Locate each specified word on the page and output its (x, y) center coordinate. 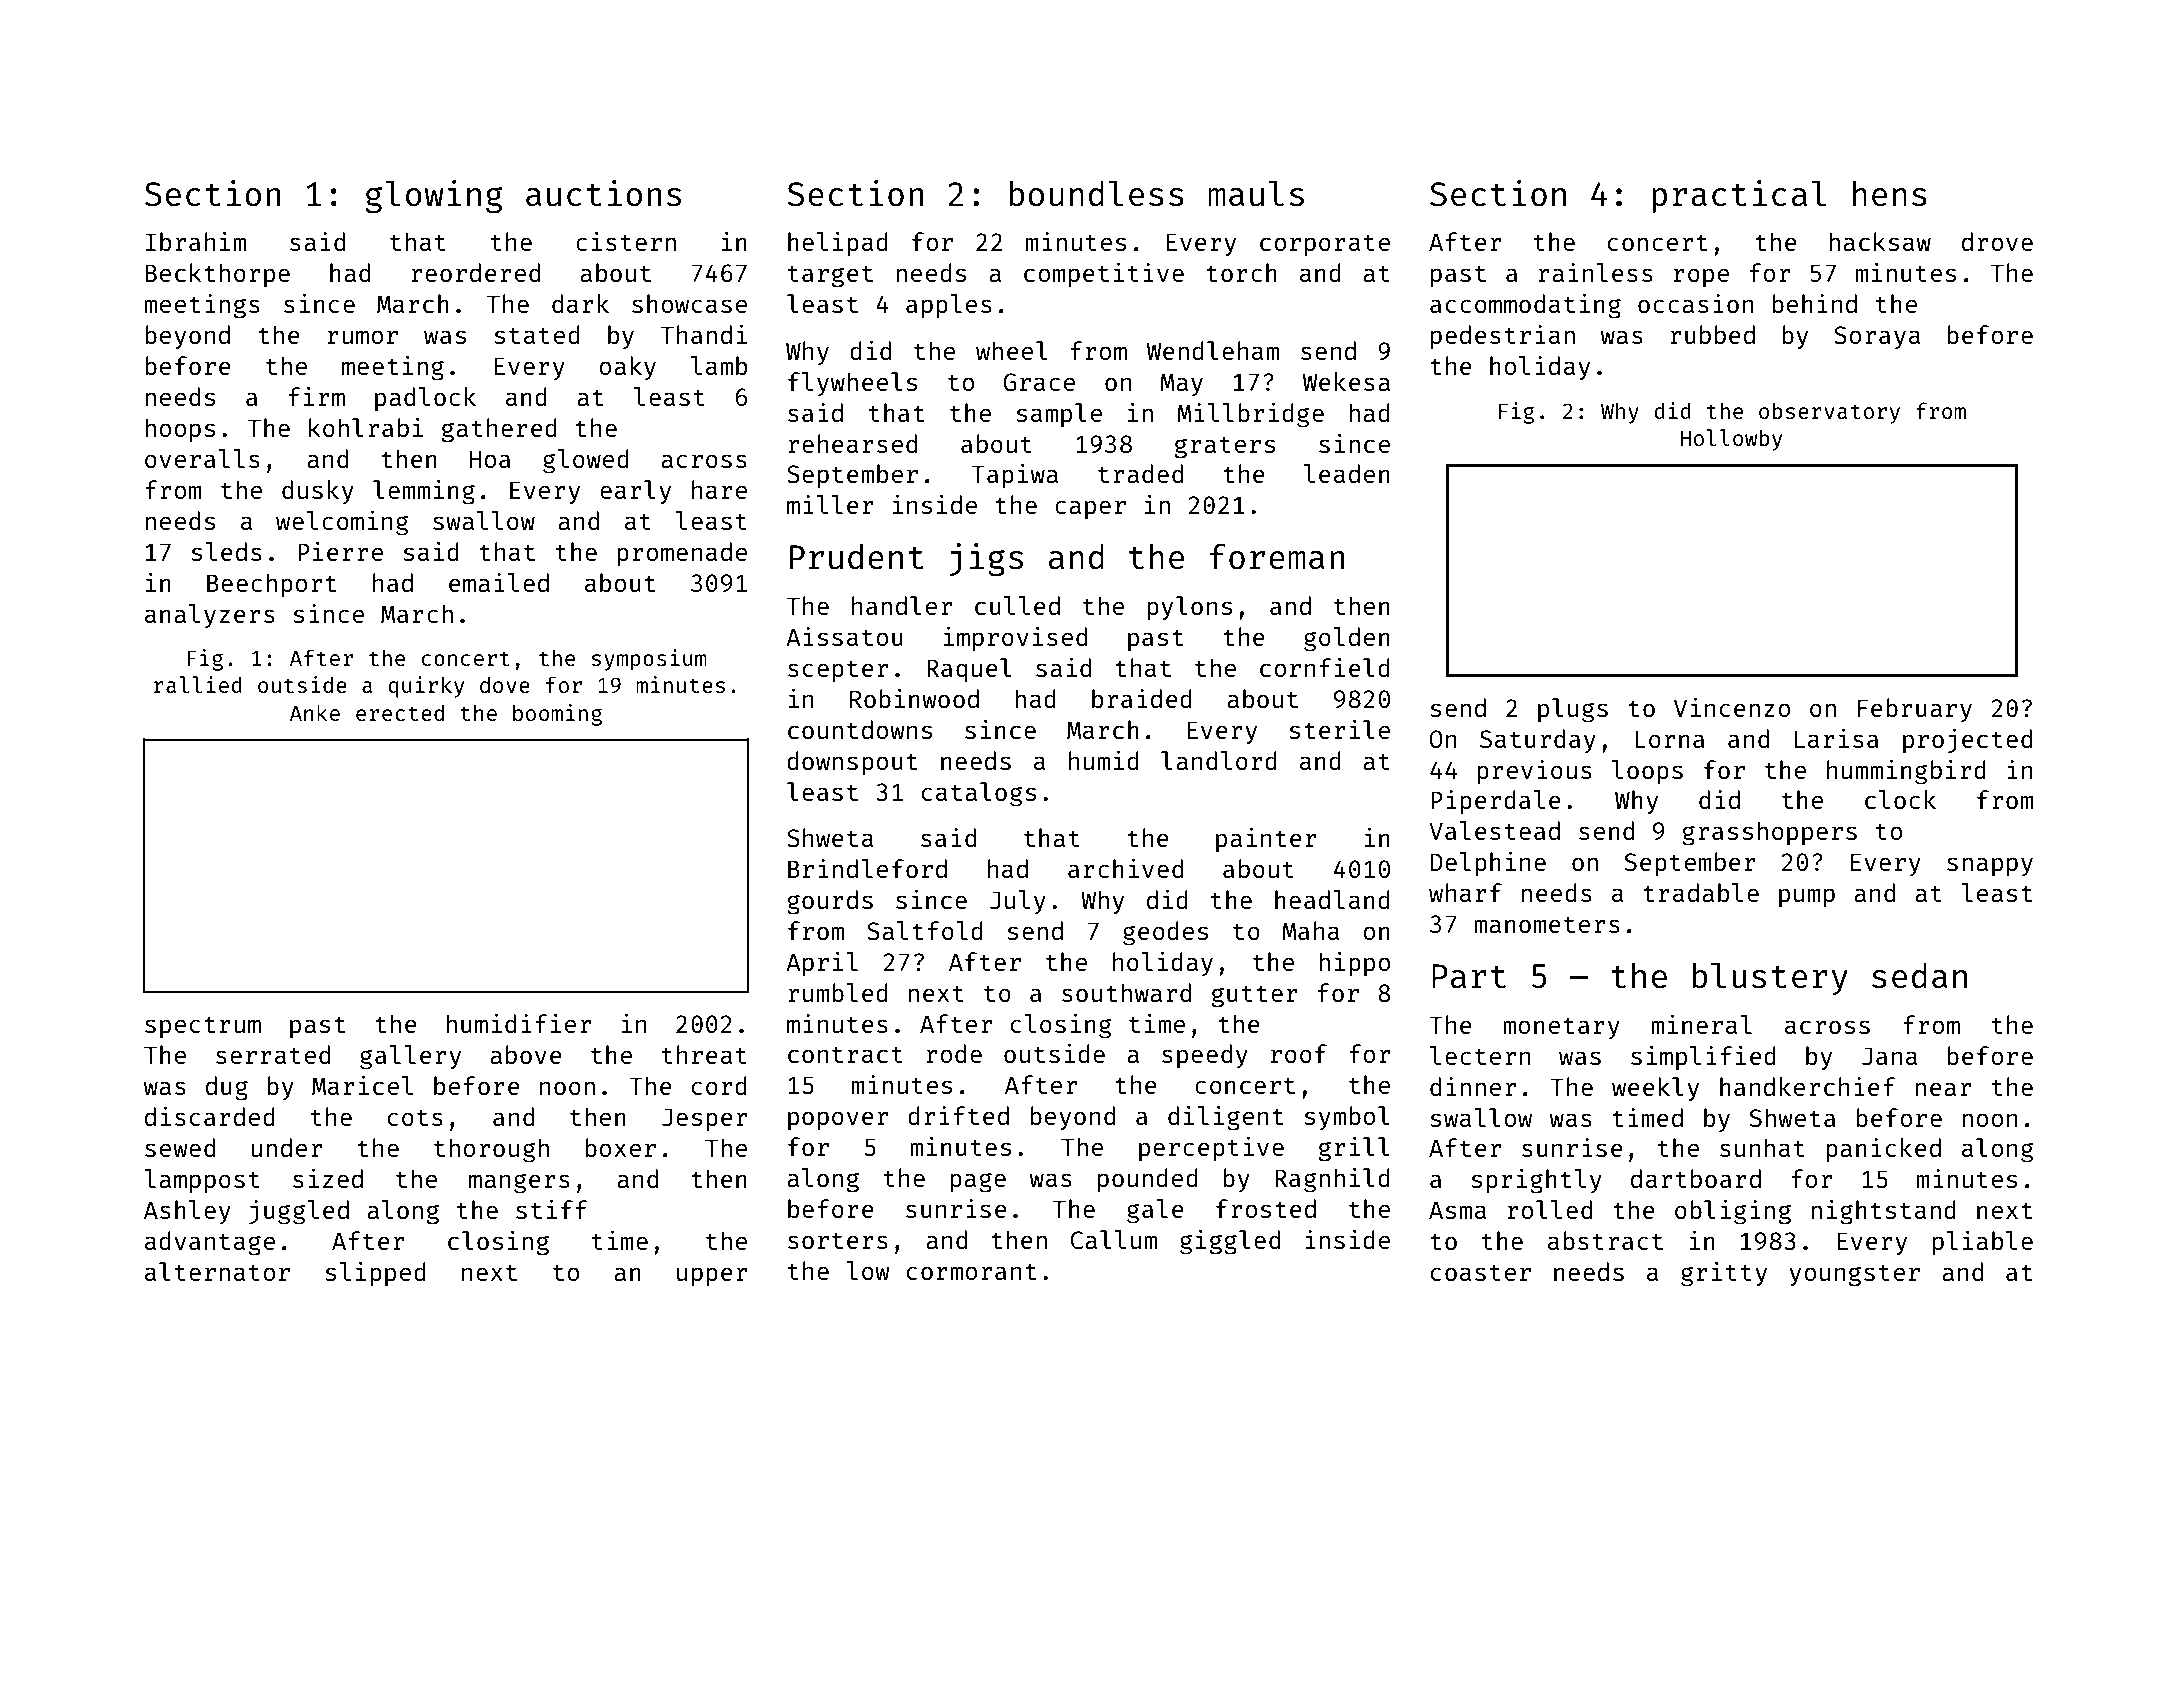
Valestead (1494, 830)
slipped (375, 1273)
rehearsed (852, 443)
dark (580, 303)
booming (557, 715)
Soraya (1877, 337)
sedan (1919, 976)
